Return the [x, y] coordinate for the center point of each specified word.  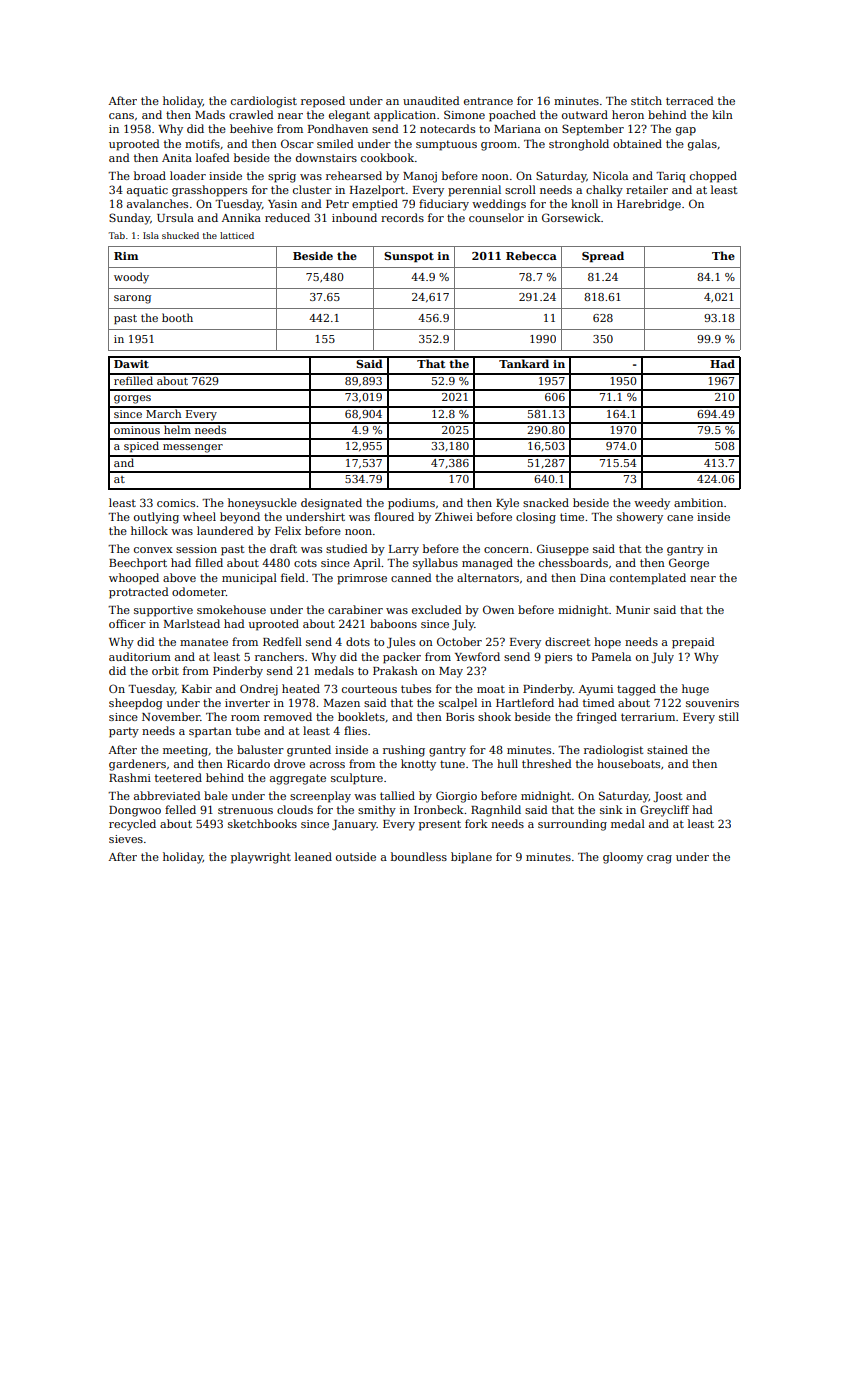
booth [177, 317]
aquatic [147, 191]
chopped [713, 177]
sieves [126, 839]
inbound [354, 217]
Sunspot [409, 257]
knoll [584, 203]
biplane [471, 858]
